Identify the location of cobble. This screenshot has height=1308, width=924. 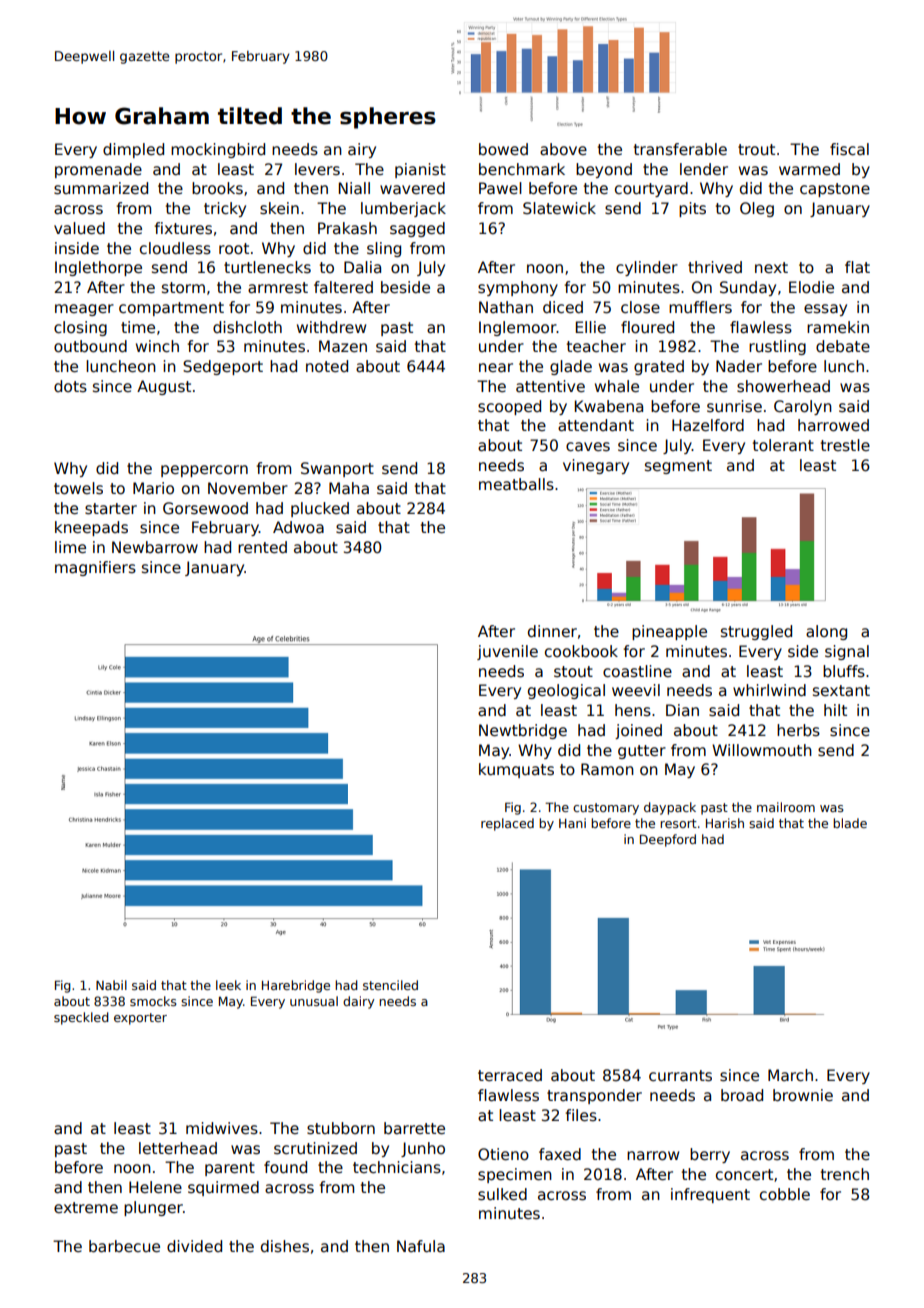
(785, 1194).
